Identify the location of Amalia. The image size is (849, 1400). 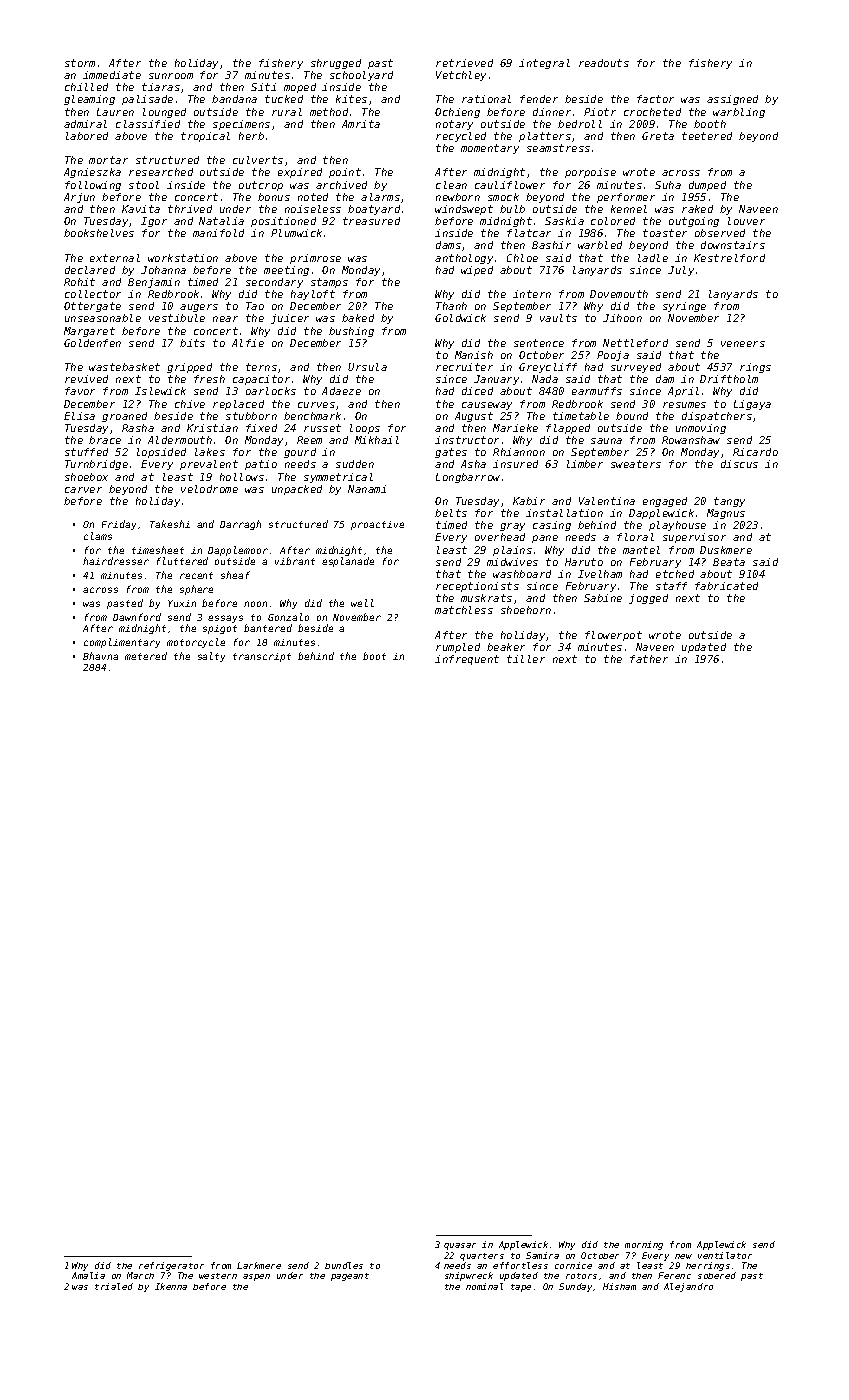
(88, 1275).
